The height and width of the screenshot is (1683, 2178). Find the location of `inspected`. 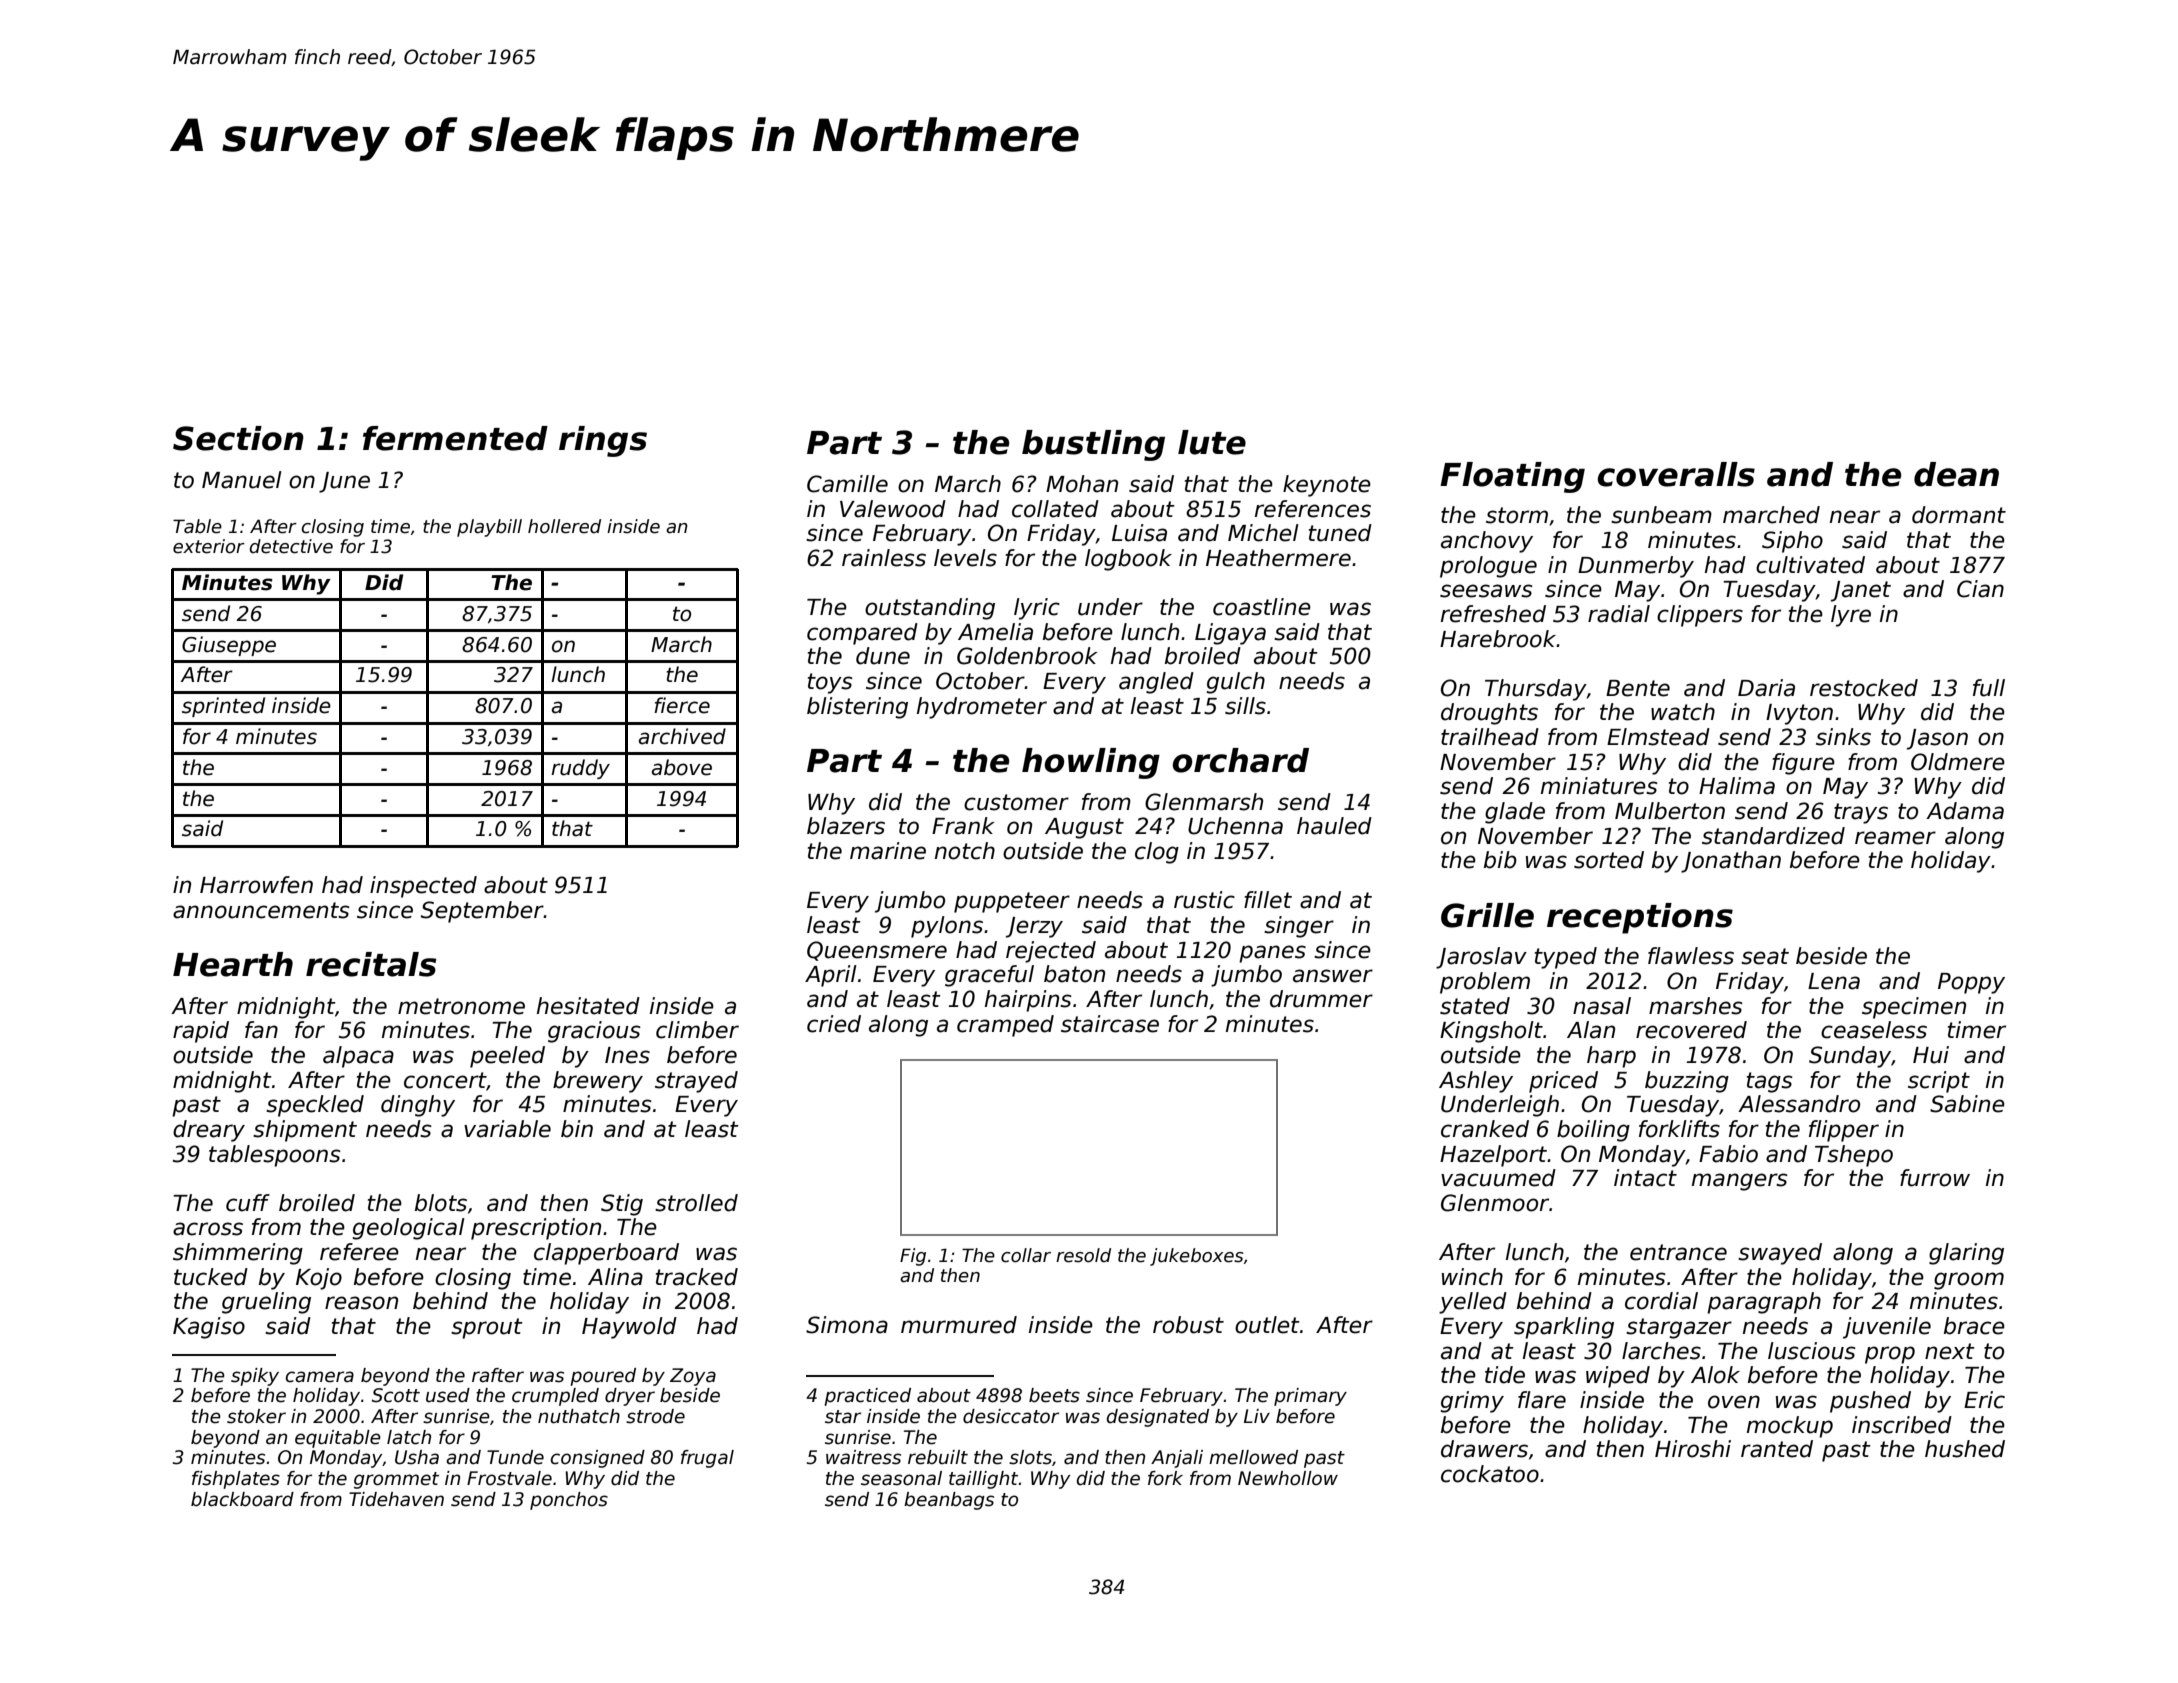

inspected is located at coordinates (423, 887).
